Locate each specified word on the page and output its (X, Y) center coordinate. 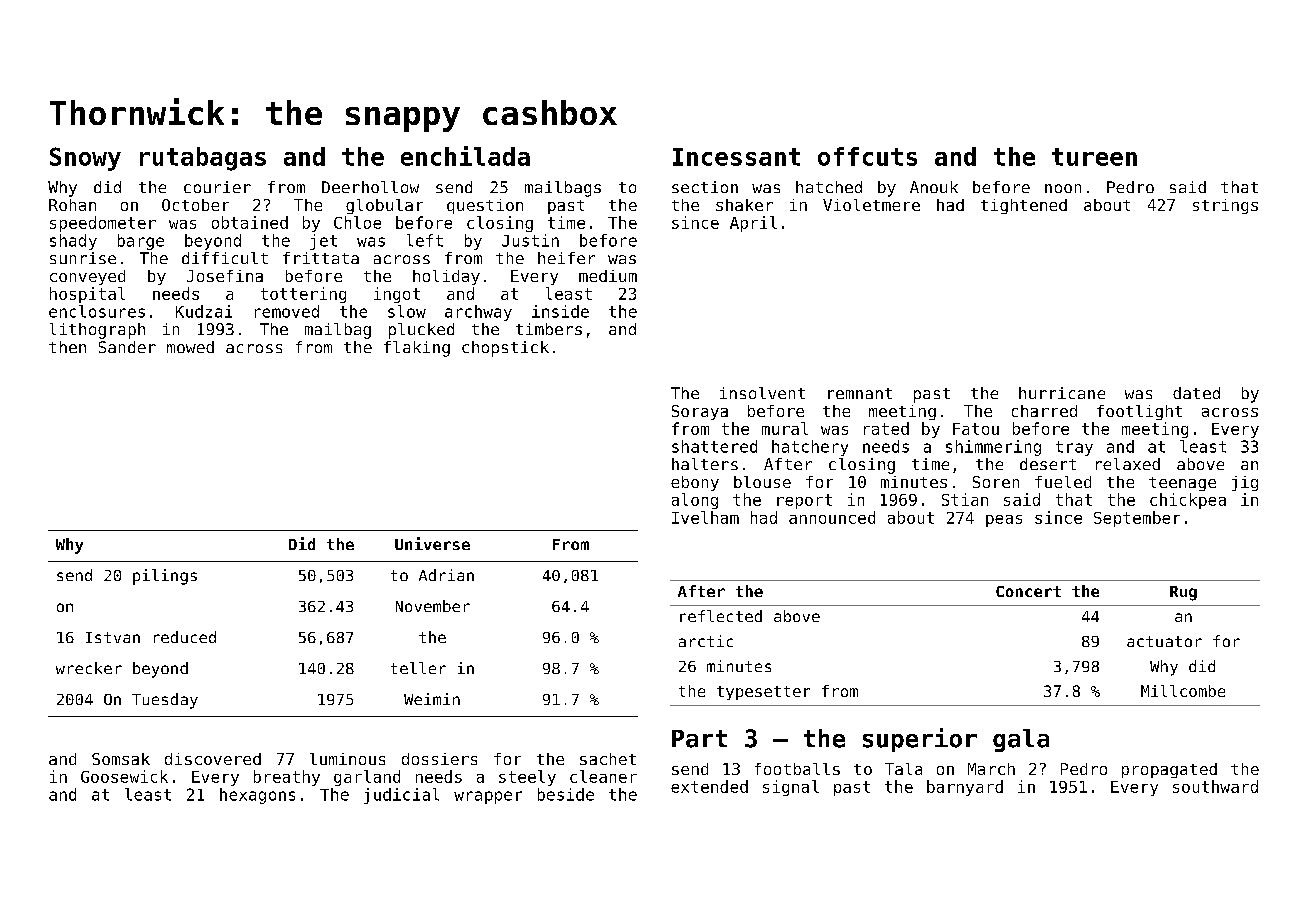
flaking (417, 349)
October (195, 205)
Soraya (700, 412)
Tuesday (165, 701)
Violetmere (871, 205)
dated (1196, 393)
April (753, 224)
